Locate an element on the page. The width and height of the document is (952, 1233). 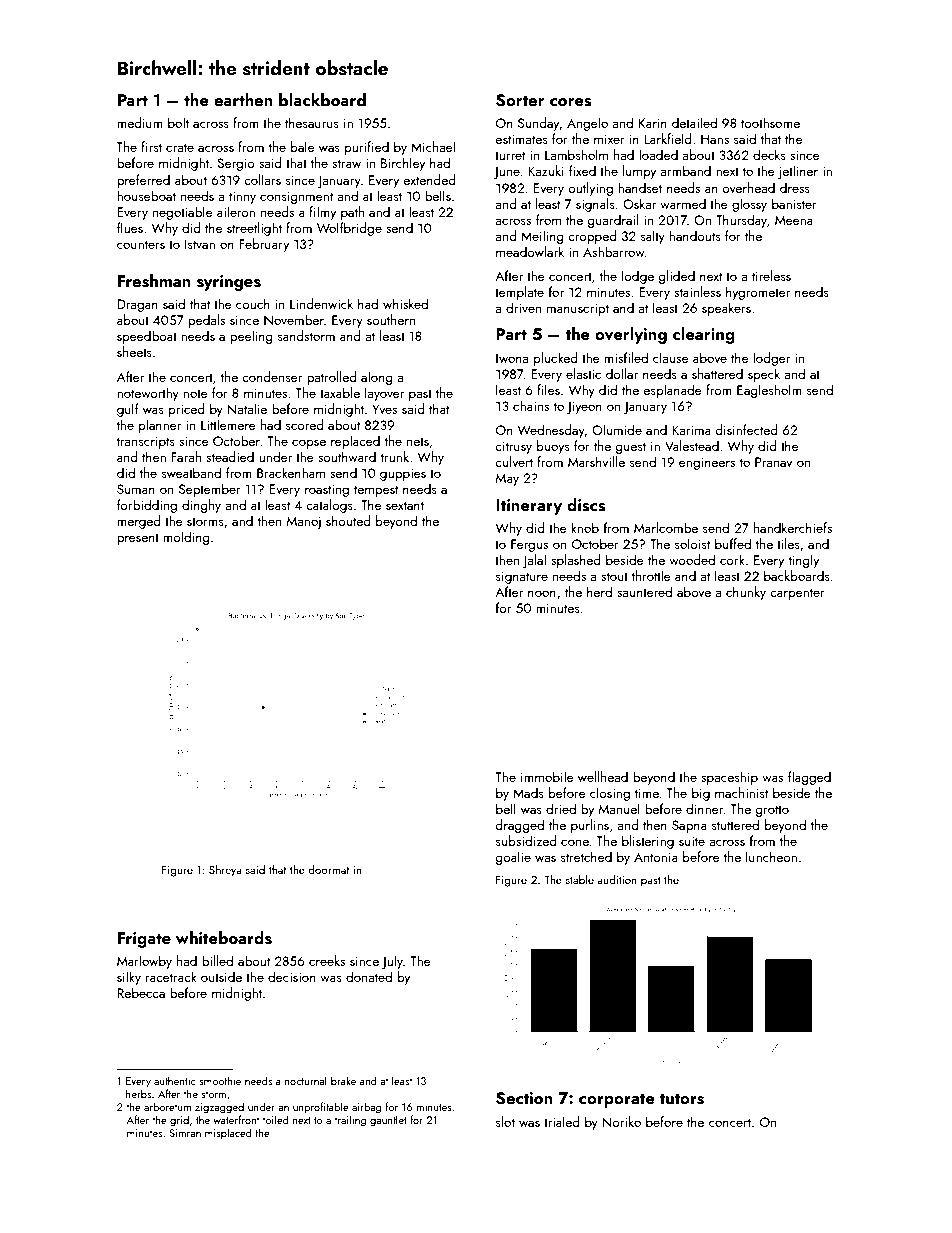
time is located at coordinates (647, 793).
